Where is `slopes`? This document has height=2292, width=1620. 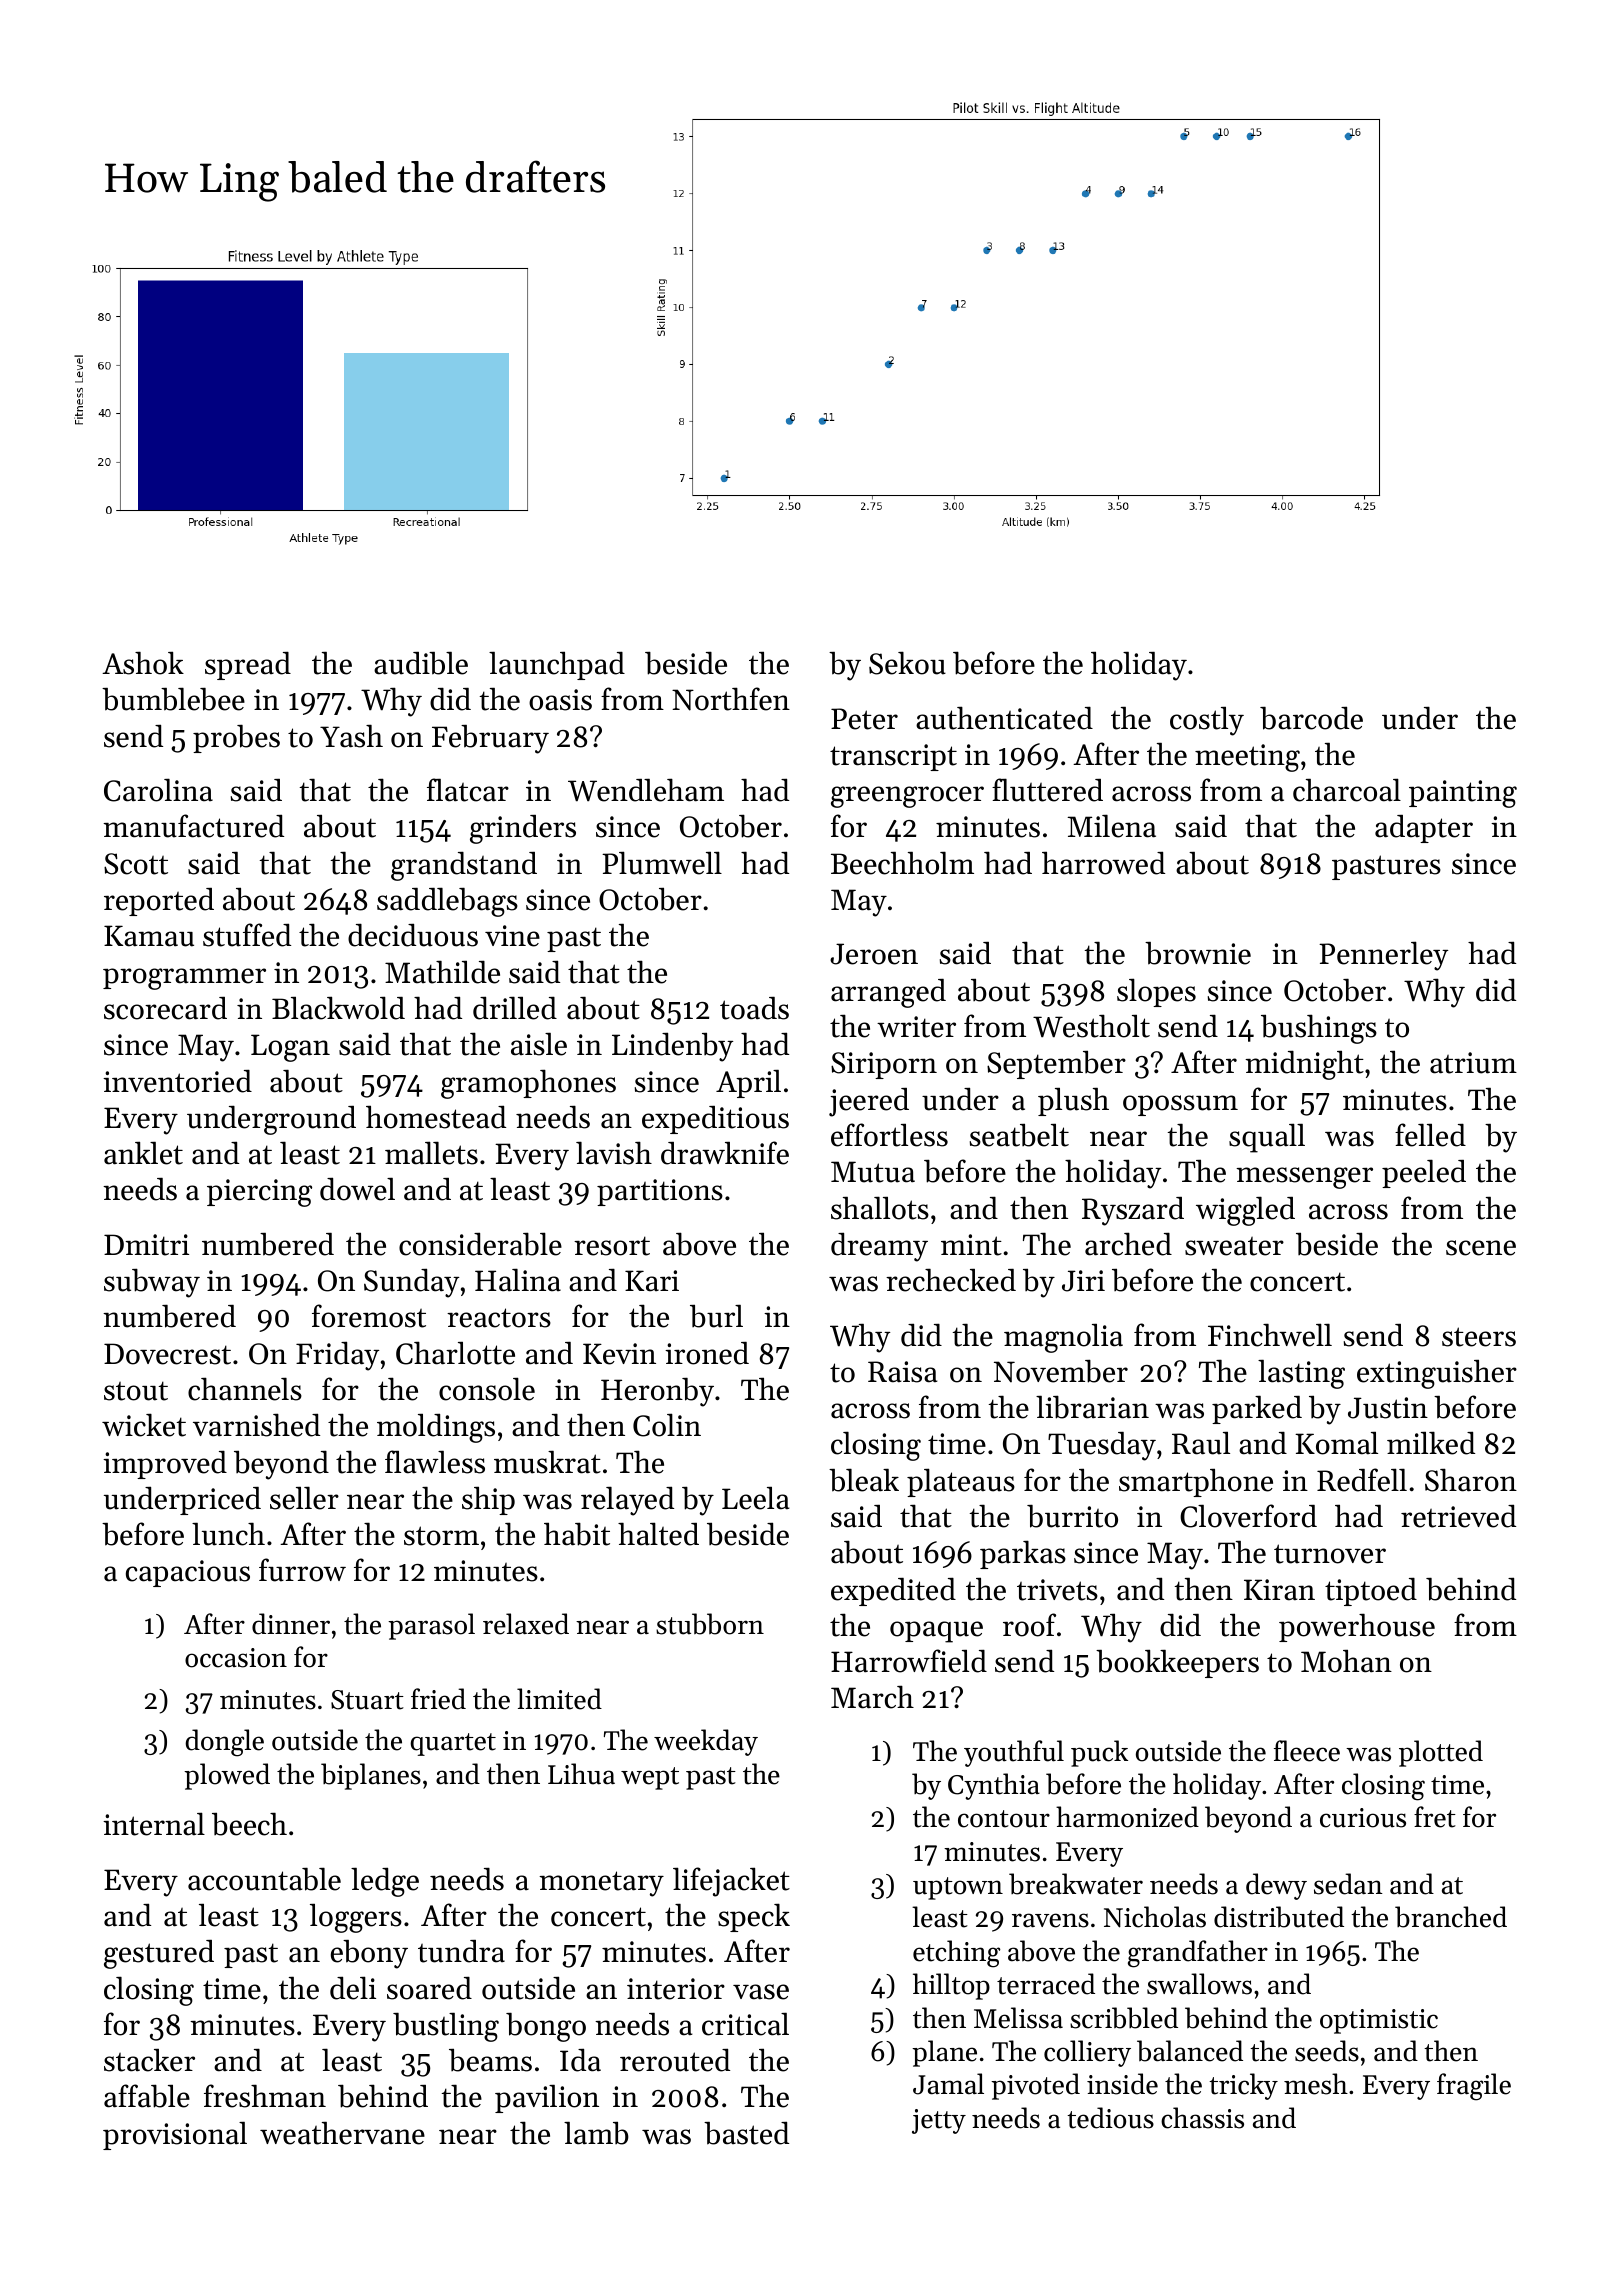
slopes is located at coordinates (1156, 992).
